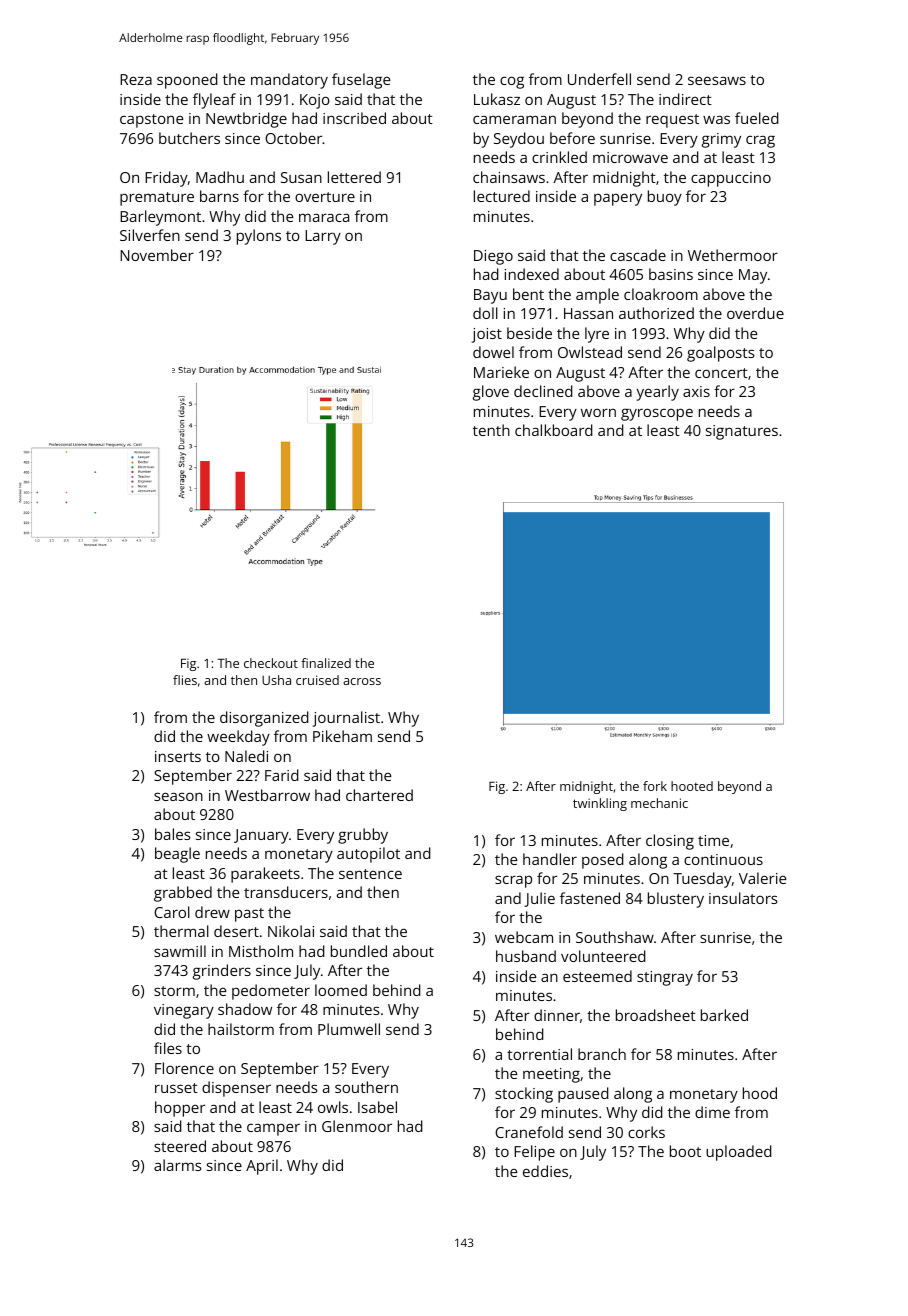  I want to click on seesaws, so click(717, 80).
